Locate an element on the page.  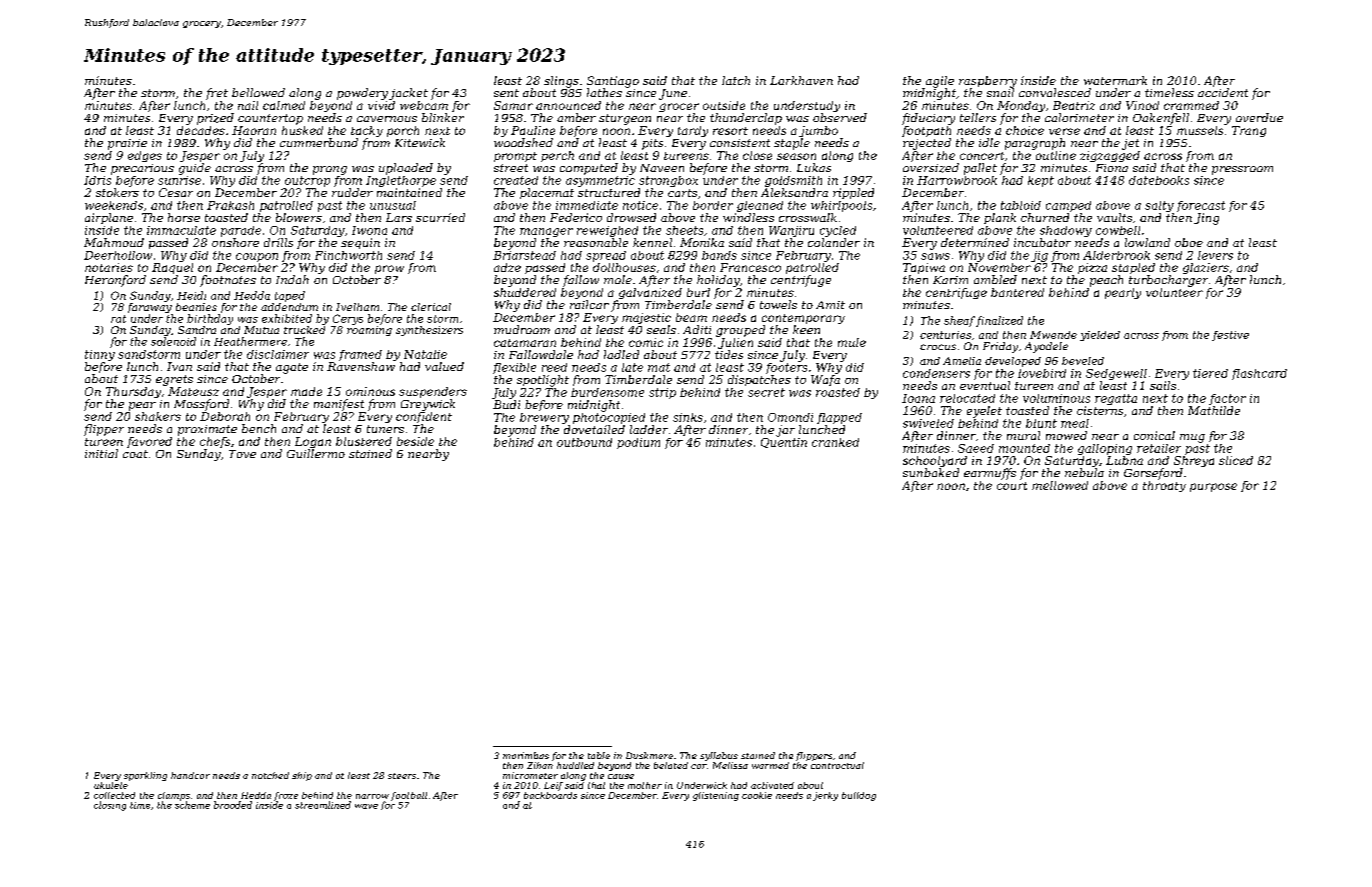
manager is located at coordinates (546, 232).
